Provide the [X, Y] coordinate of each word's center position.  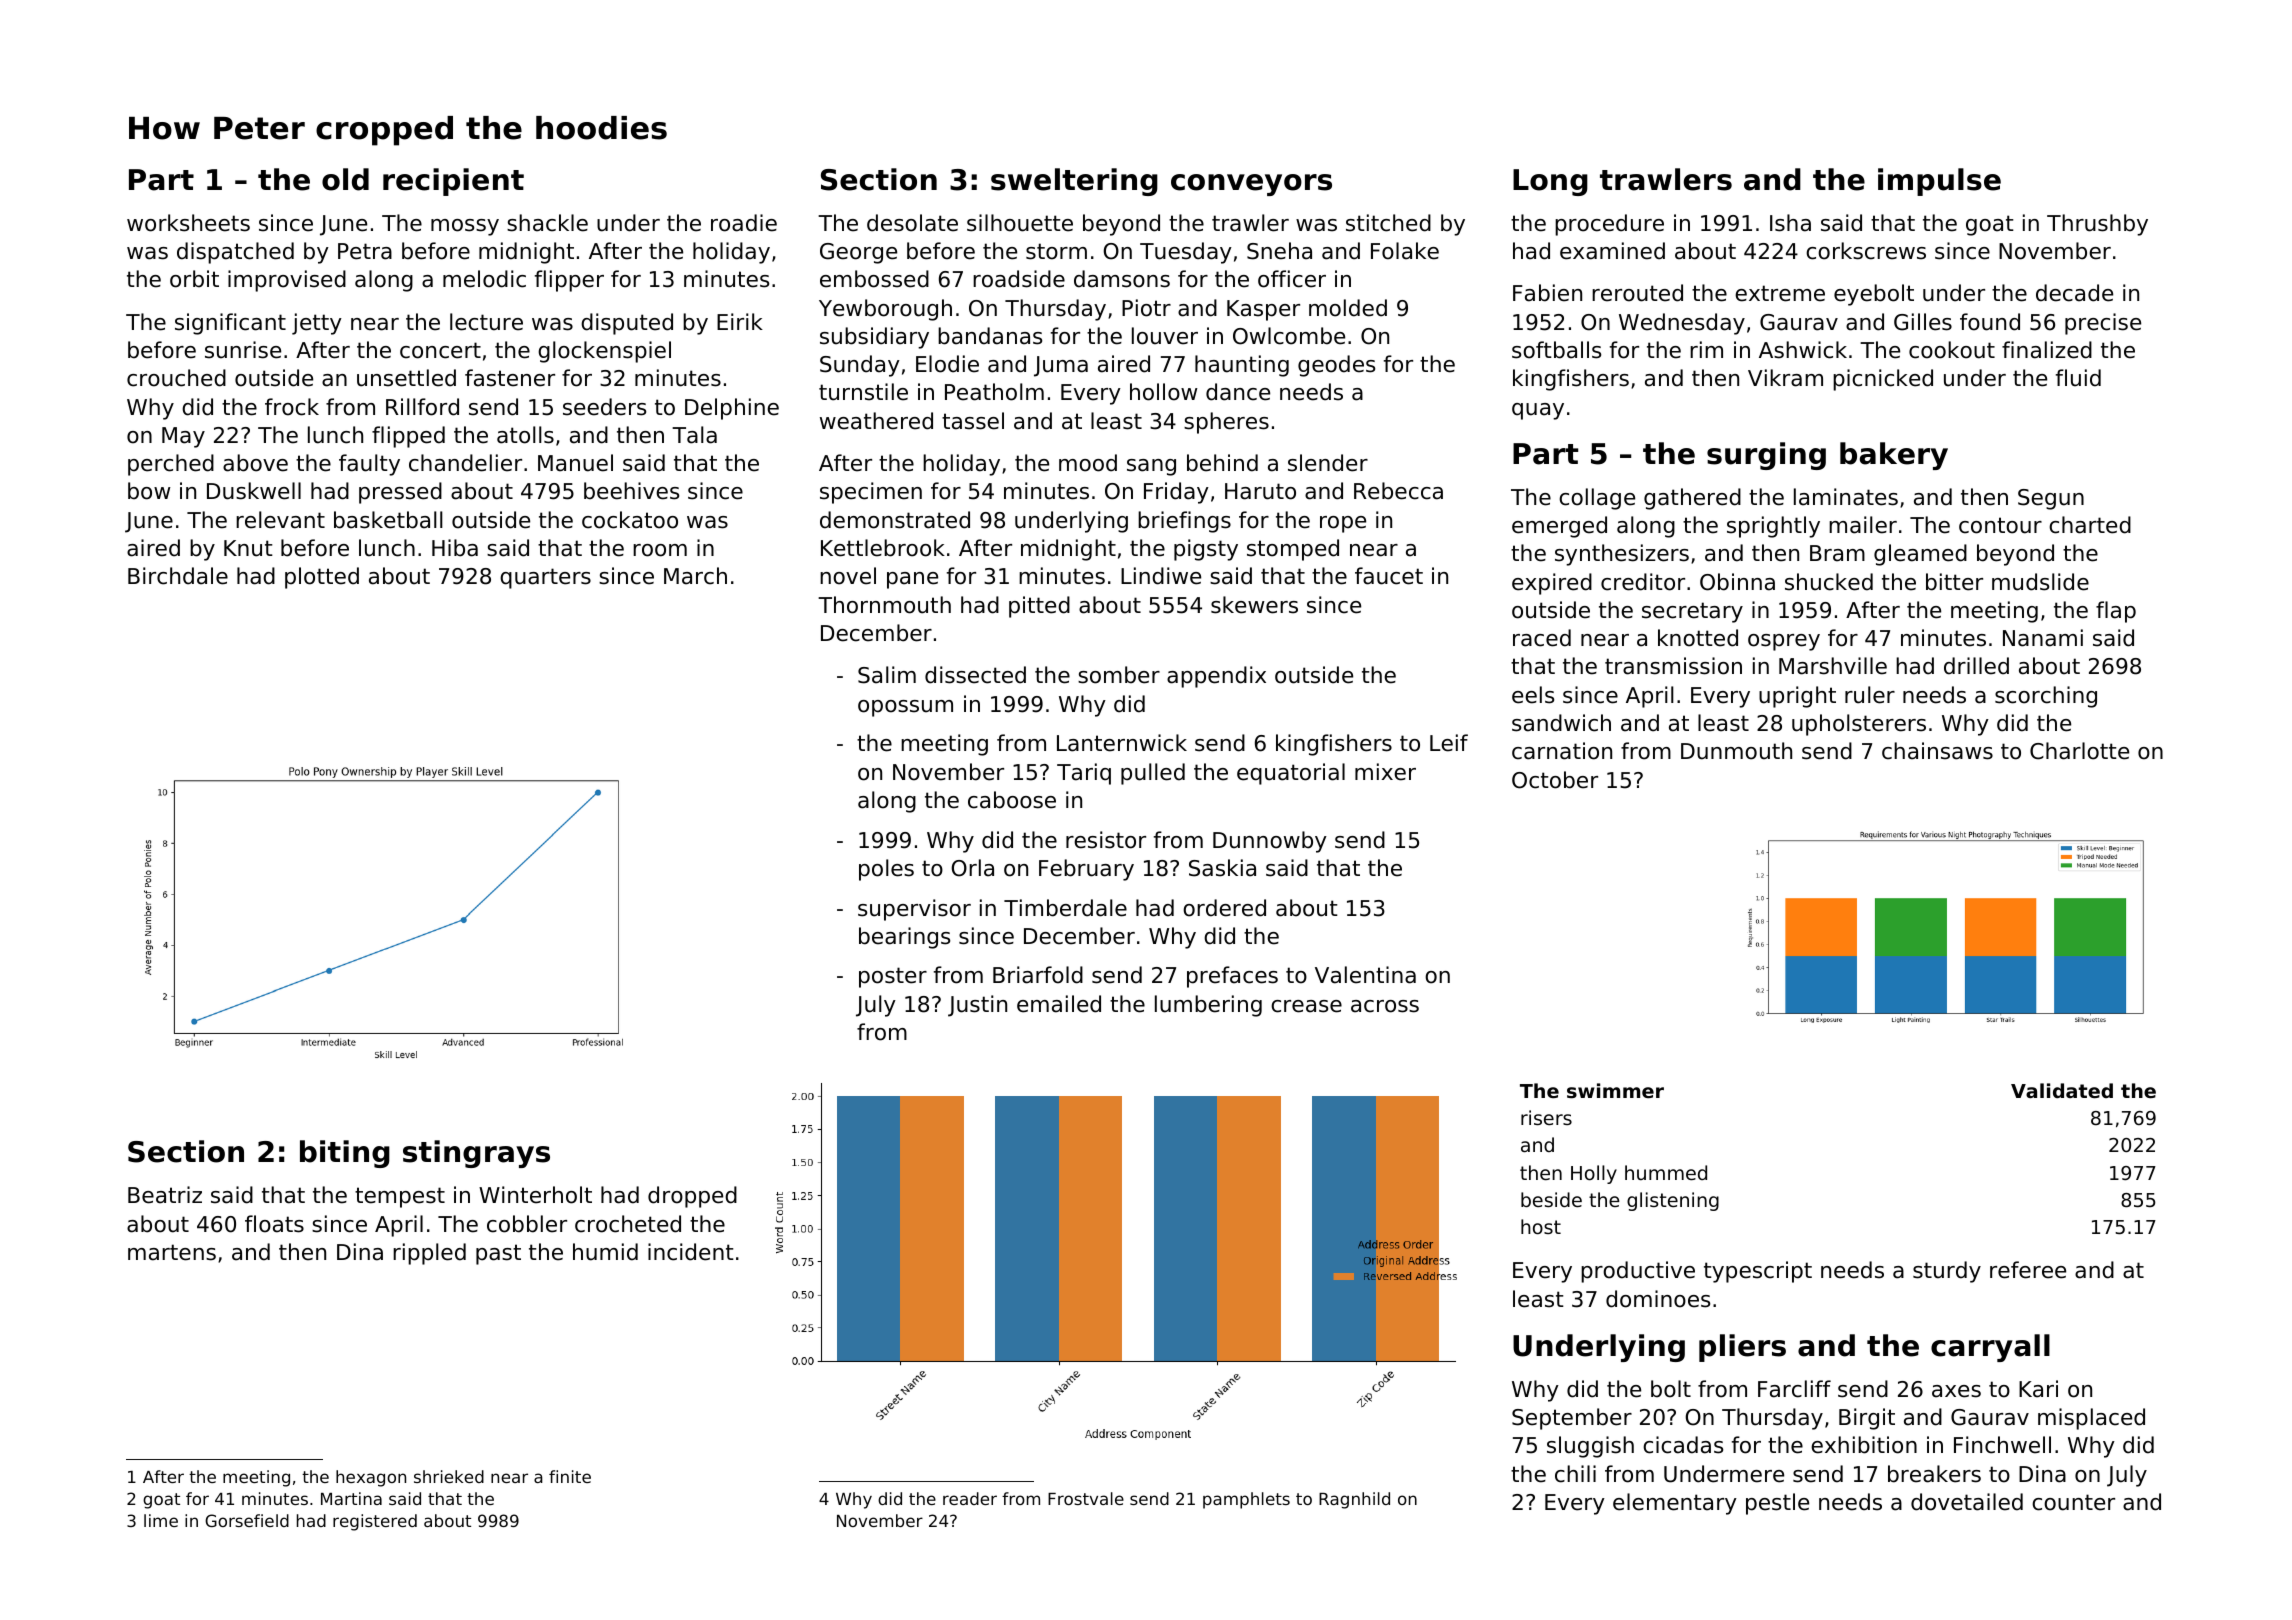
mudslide [2040, 582]
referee [2028, 1270]
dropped [692, 1197]
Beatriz [165, 1195]
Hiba [455, 548]
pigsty [1206, 550]
